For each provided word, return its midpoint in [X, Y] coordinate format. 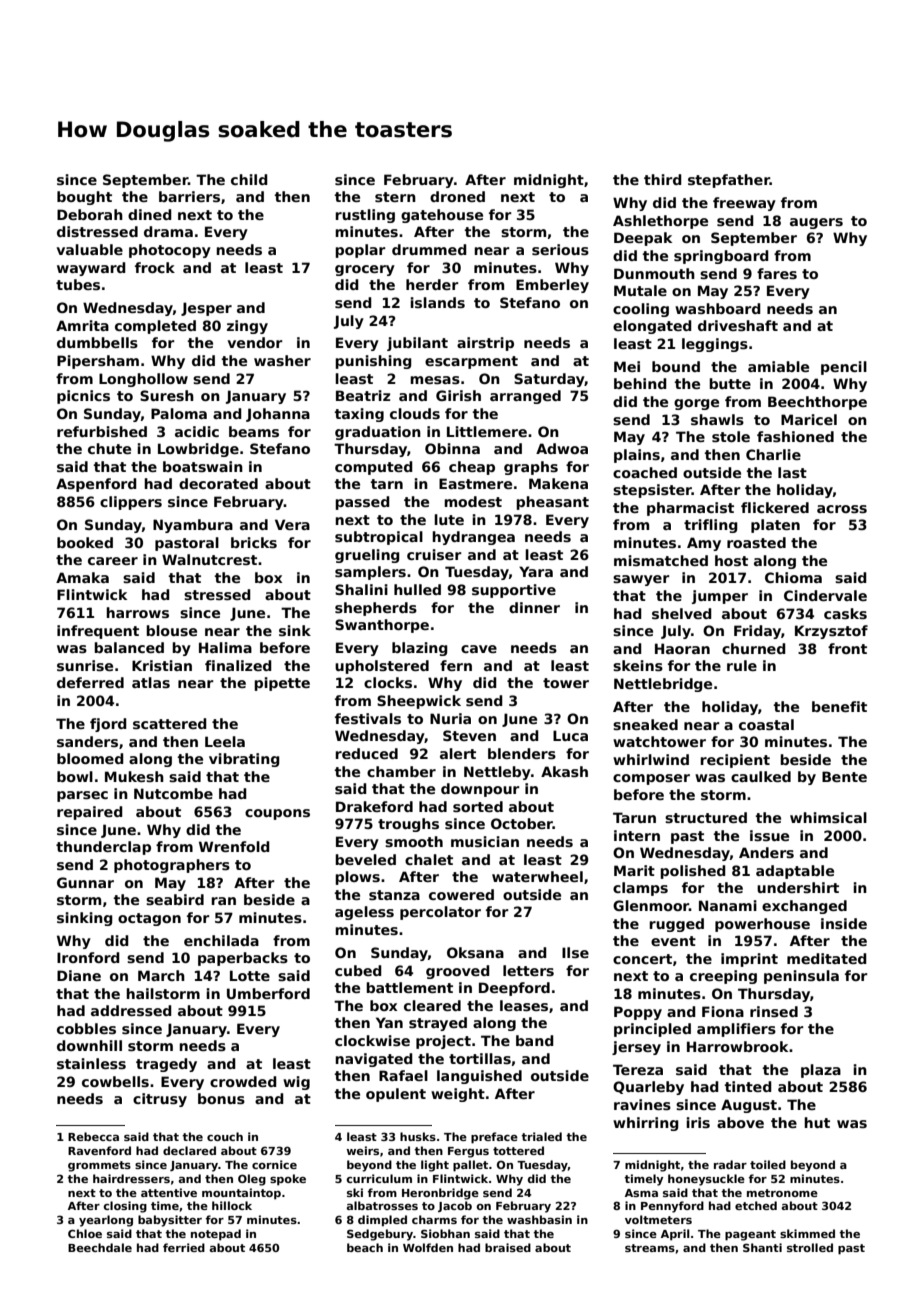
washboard [718, 308]
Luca [570, 735]
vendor [255, 342]
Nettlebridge [663, 685]
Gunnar [85, 882]
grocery [365, 270]
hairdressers [131, 1178]
